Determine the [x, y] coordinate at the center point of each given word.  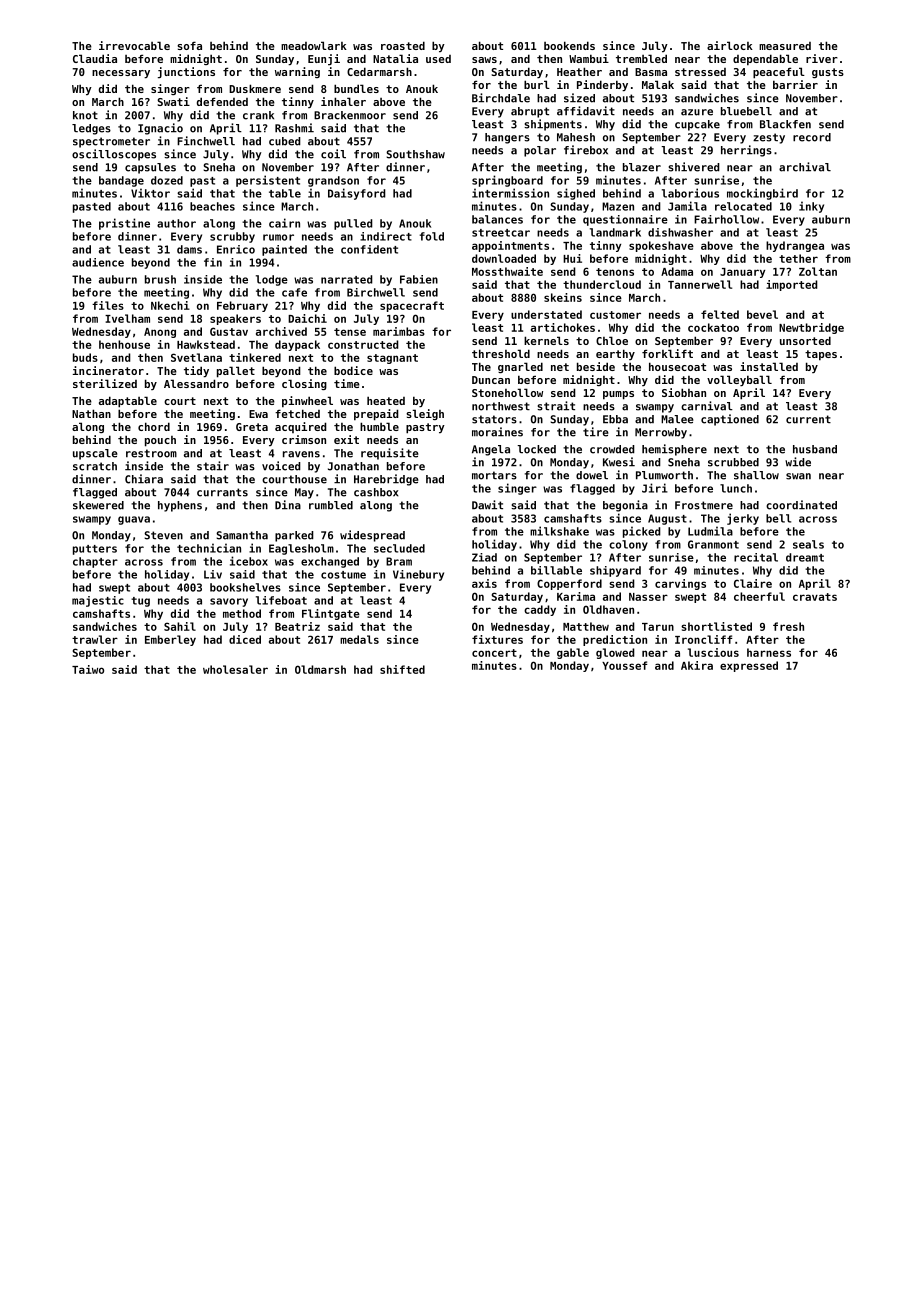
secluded [399, 548]
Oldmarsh [320, 669]
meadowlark [314, 45]
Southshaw [415, 154]
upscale [95, 454]
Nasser [648, 597]
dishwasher [680, 232]
